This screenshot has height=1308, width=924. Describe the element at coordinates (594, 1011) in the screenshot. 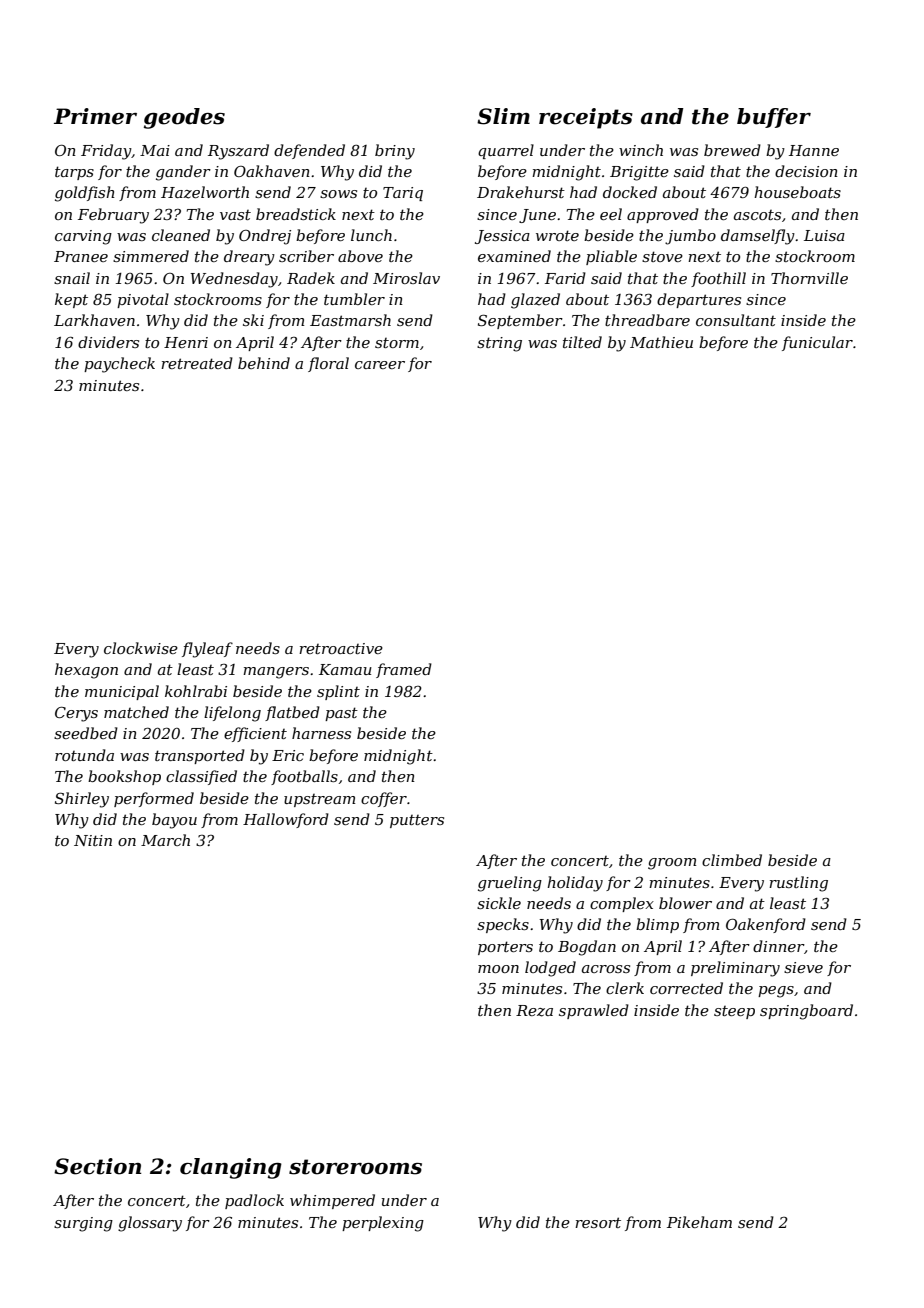

I see `sprawled` at that location.
